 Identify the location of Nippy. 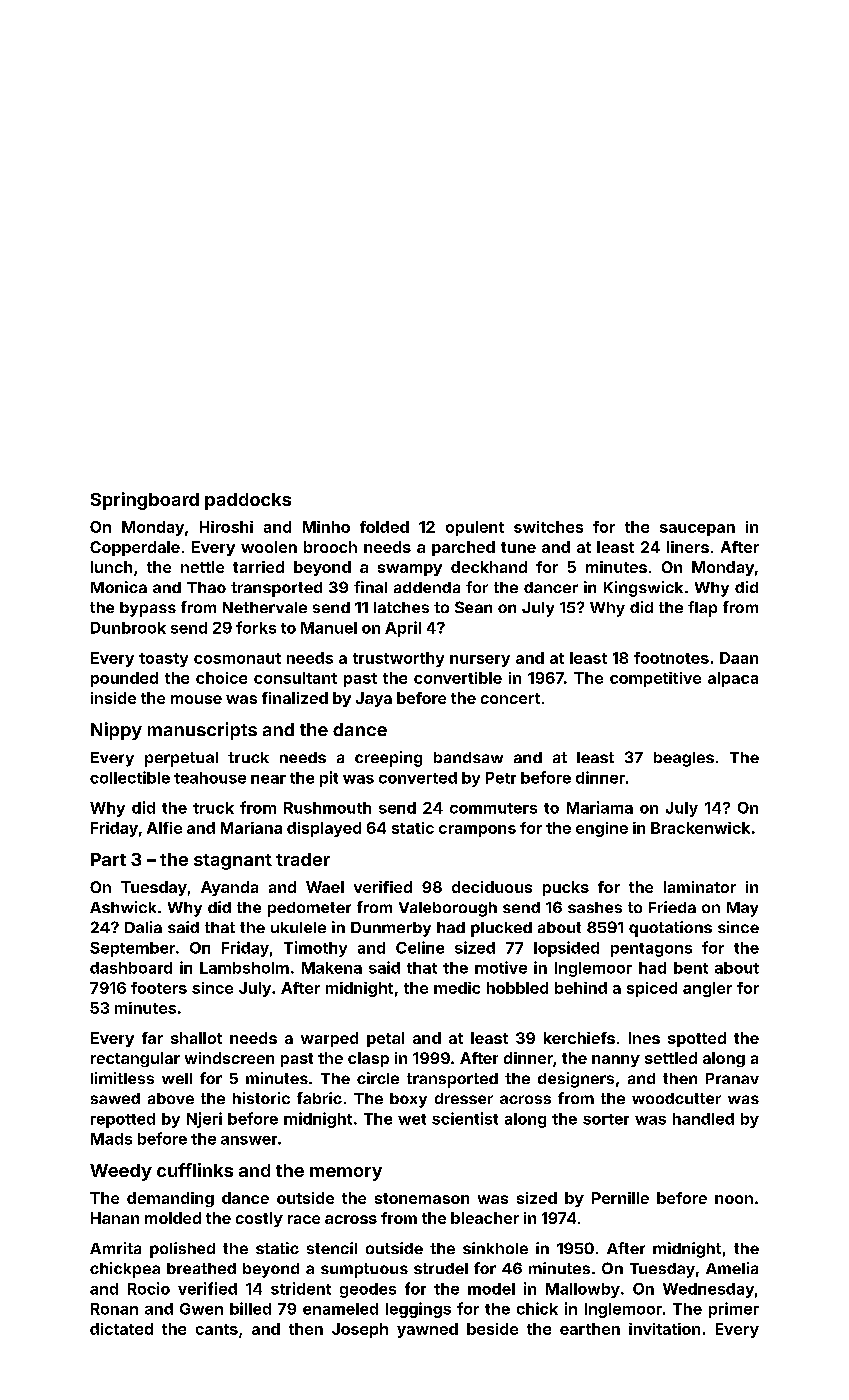
(116, 731).
